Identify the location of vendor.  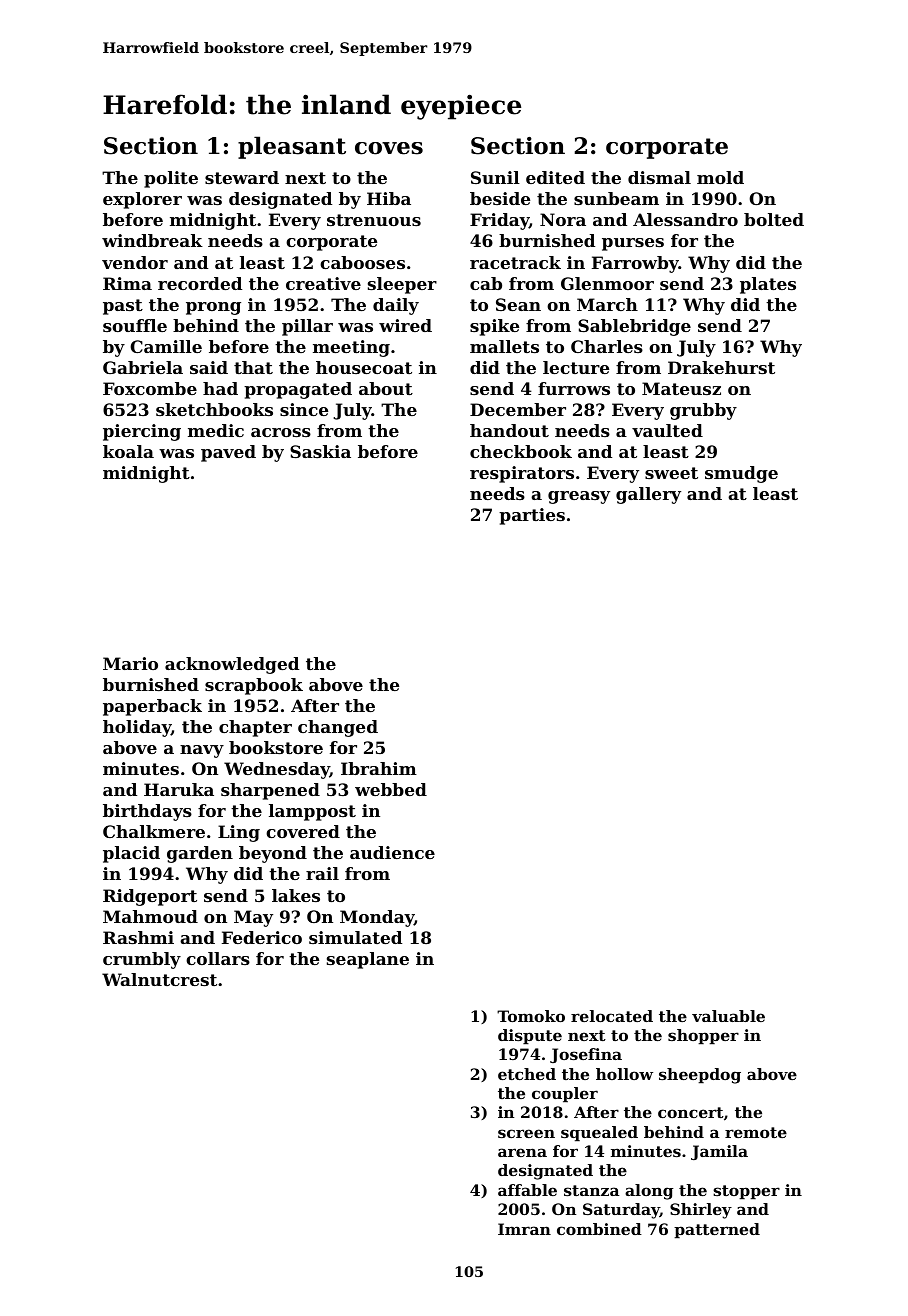
(135, 262).
